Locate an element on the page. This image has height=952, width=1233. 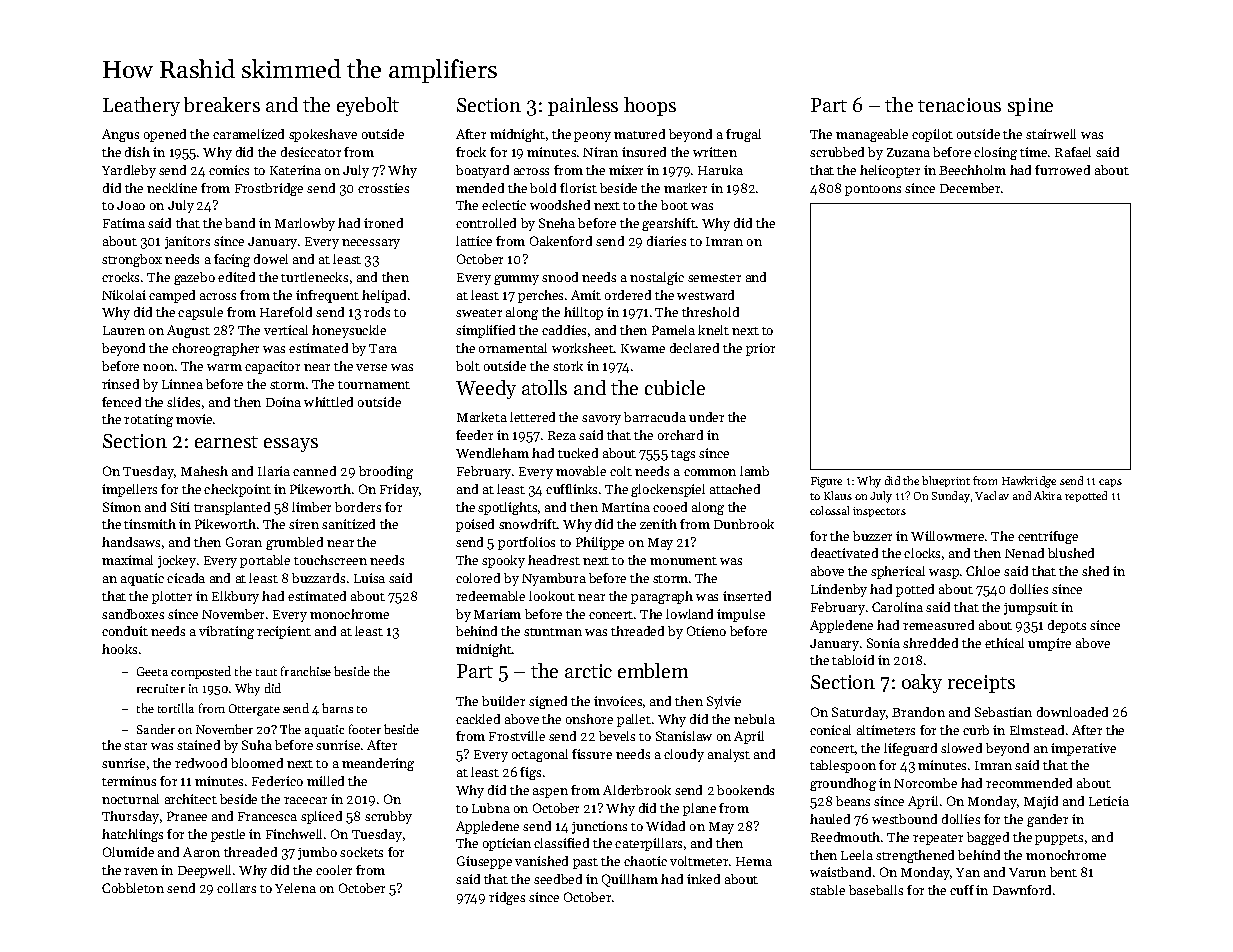
hoops is located at coordinates (650, 106).
